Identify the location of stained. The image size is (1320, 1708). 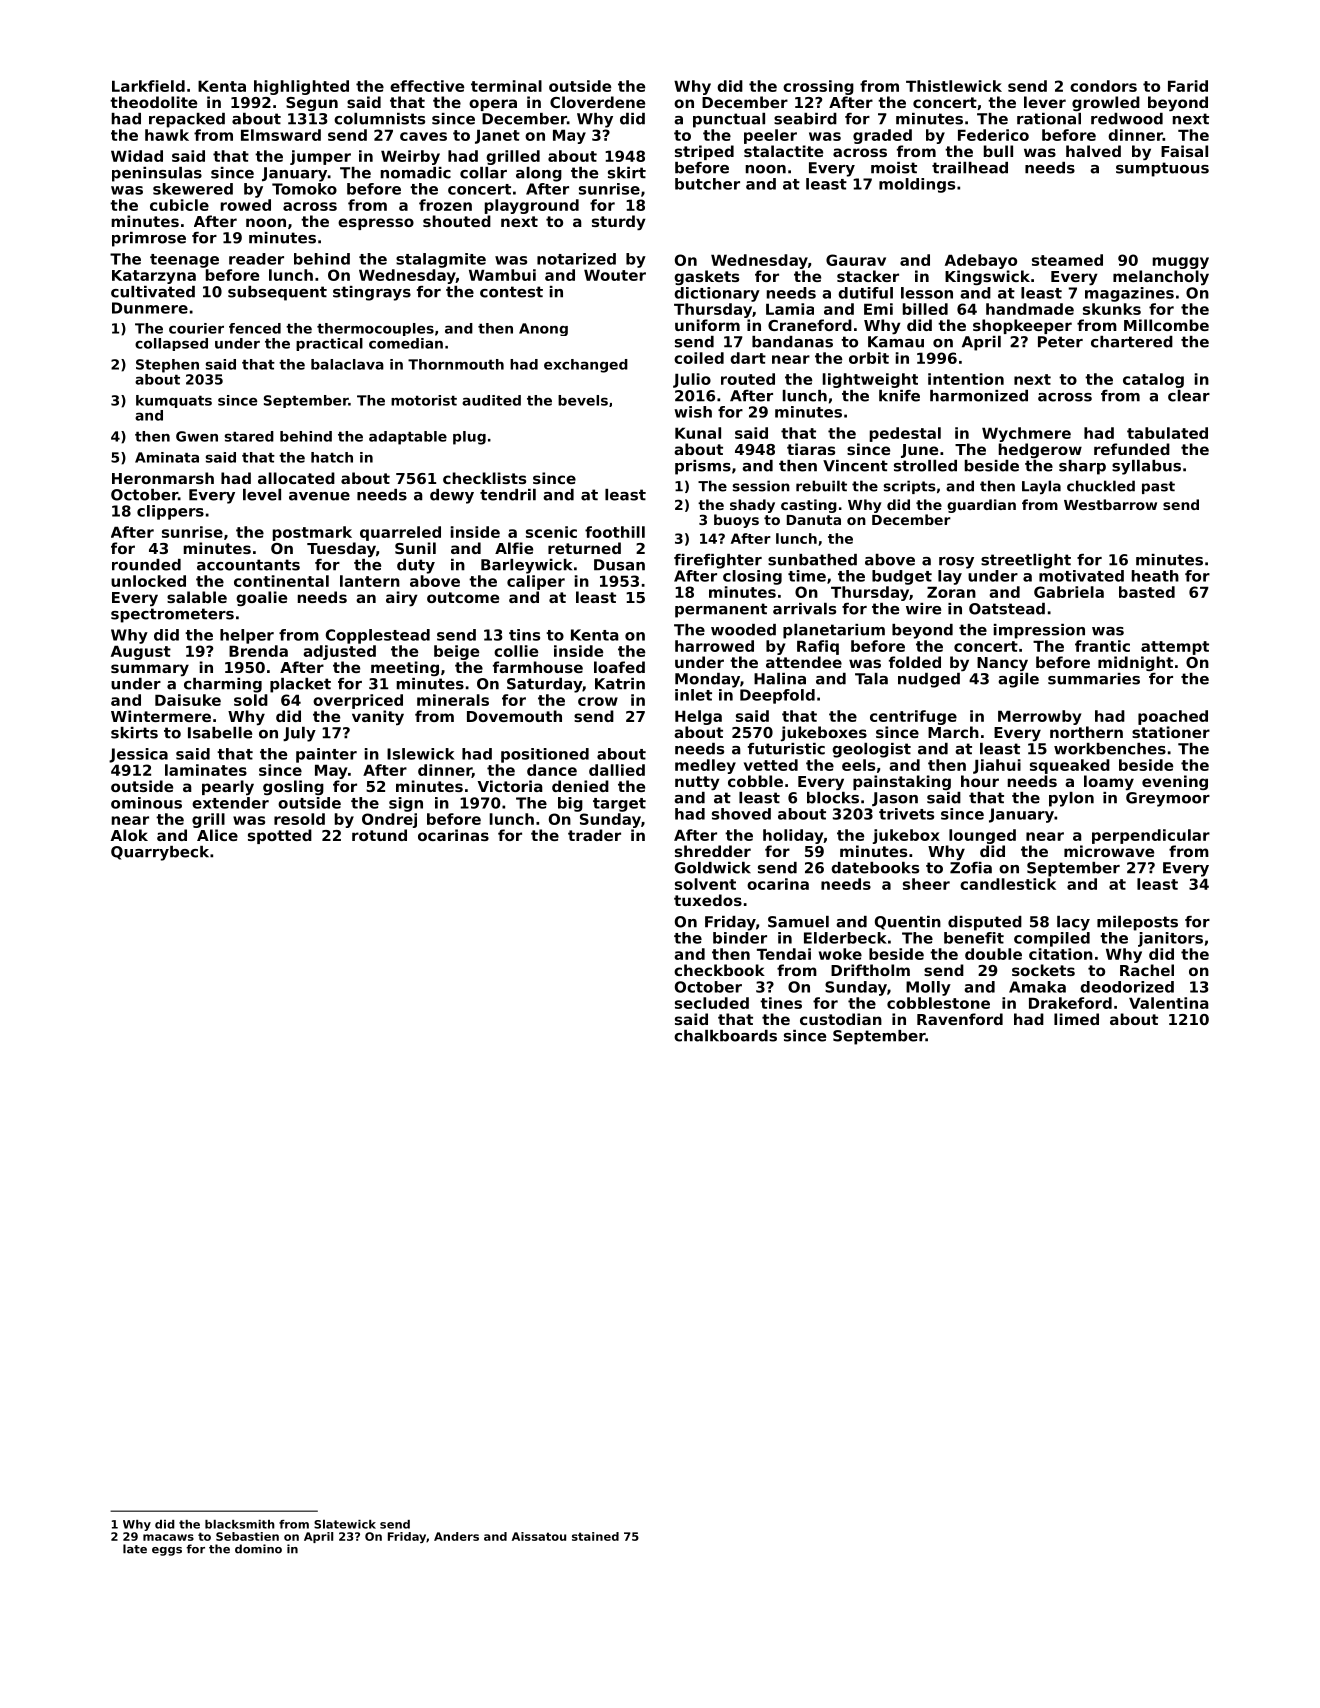
(595, 1536).
